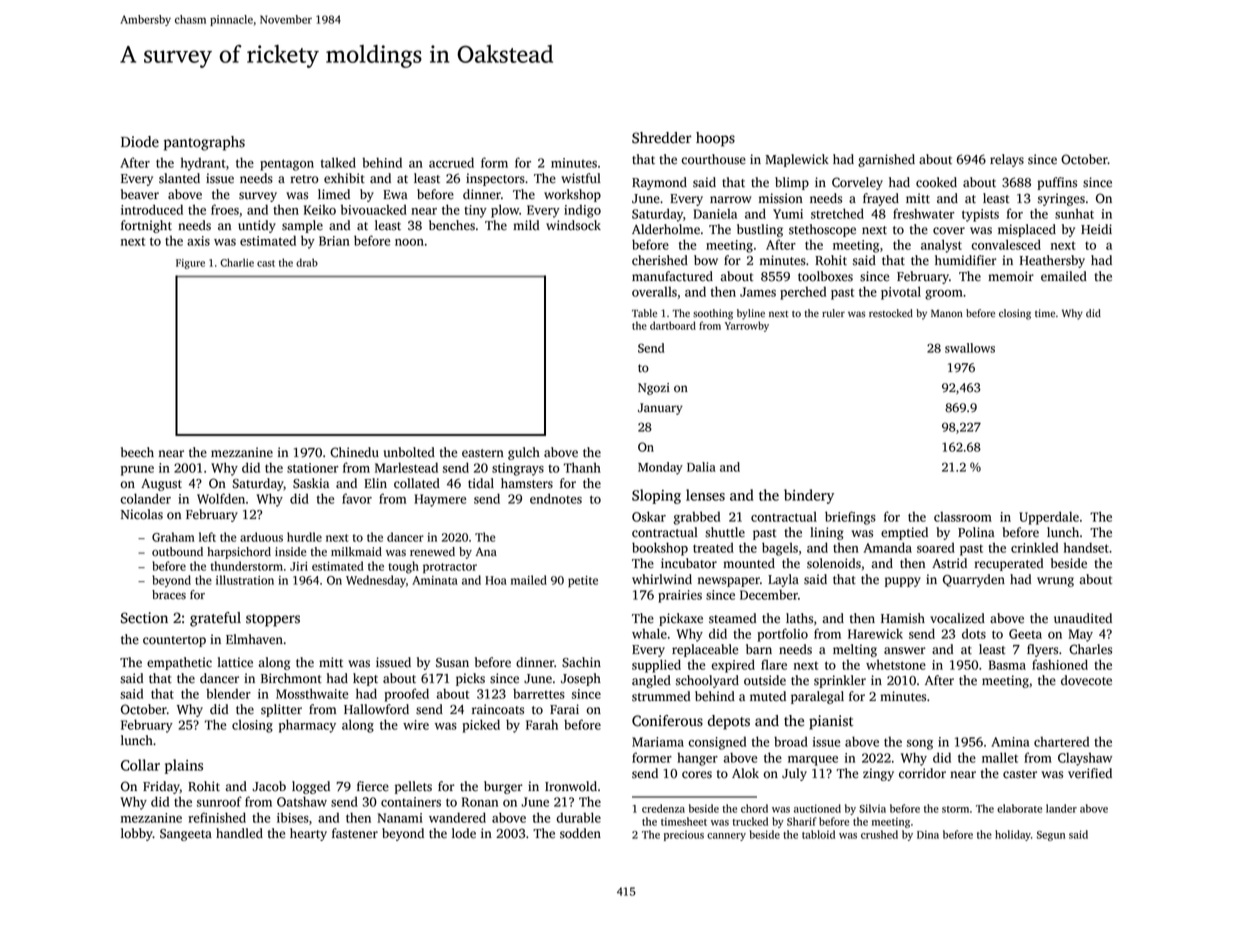 The height and width of the screenshot is (952, 1233). Describe the element at coordinates (184, 766) in the screenshot. I see `plains` at that location.
